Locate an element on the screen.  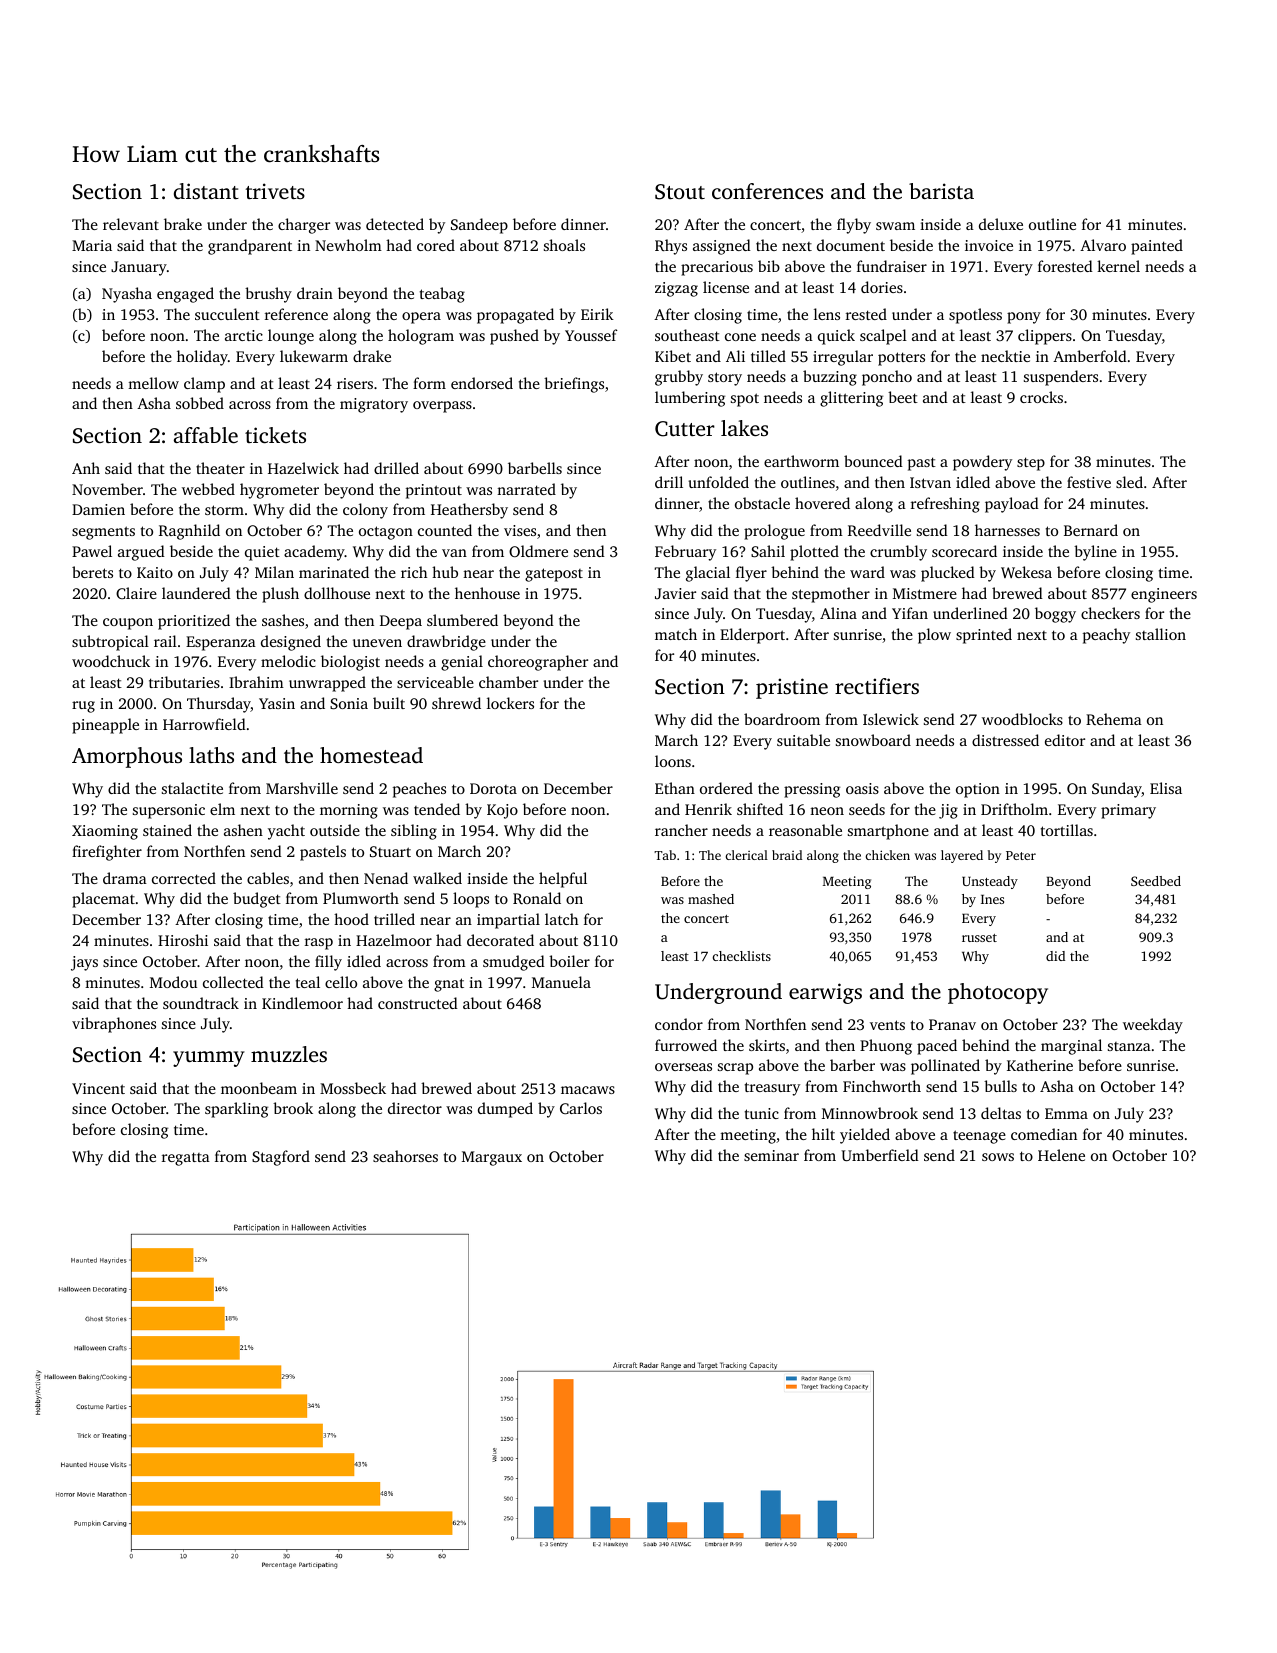
shoals is located at coordinates (564, 245).
